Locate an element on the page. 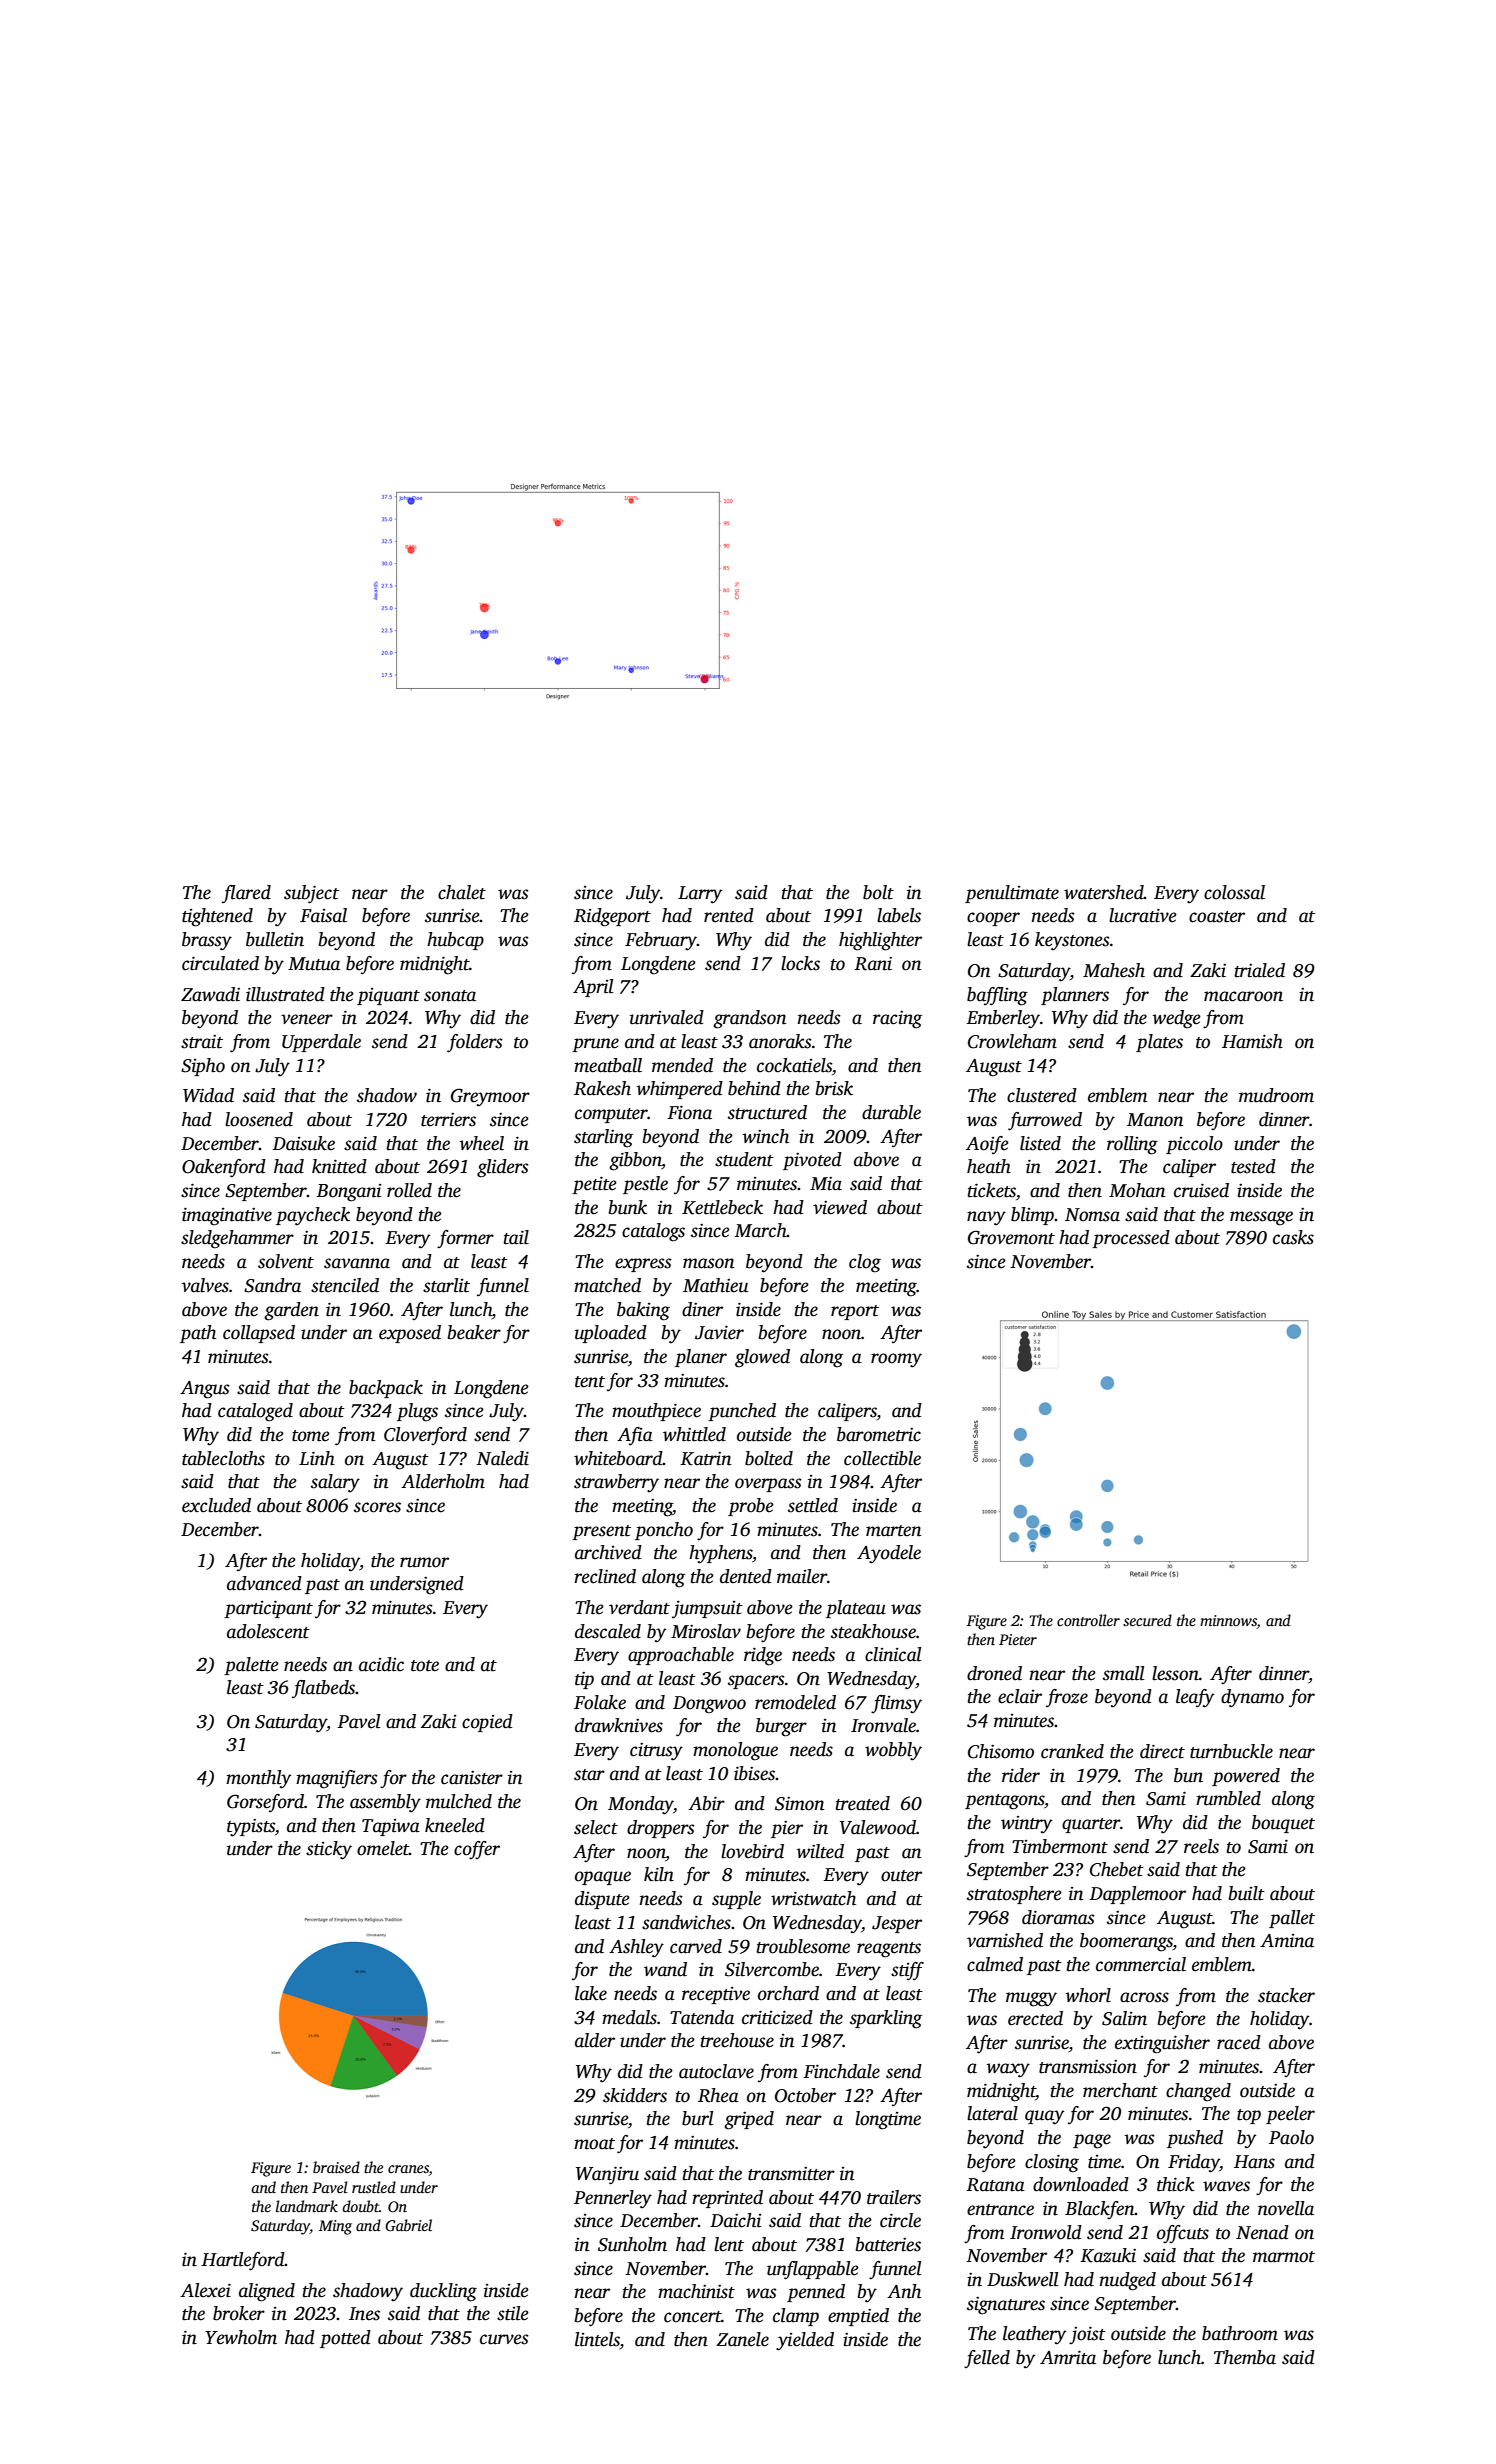 Image resolution: width=1496 pixels, height=2464 pixels. entrance is located at coordinates (1000, 2210).
